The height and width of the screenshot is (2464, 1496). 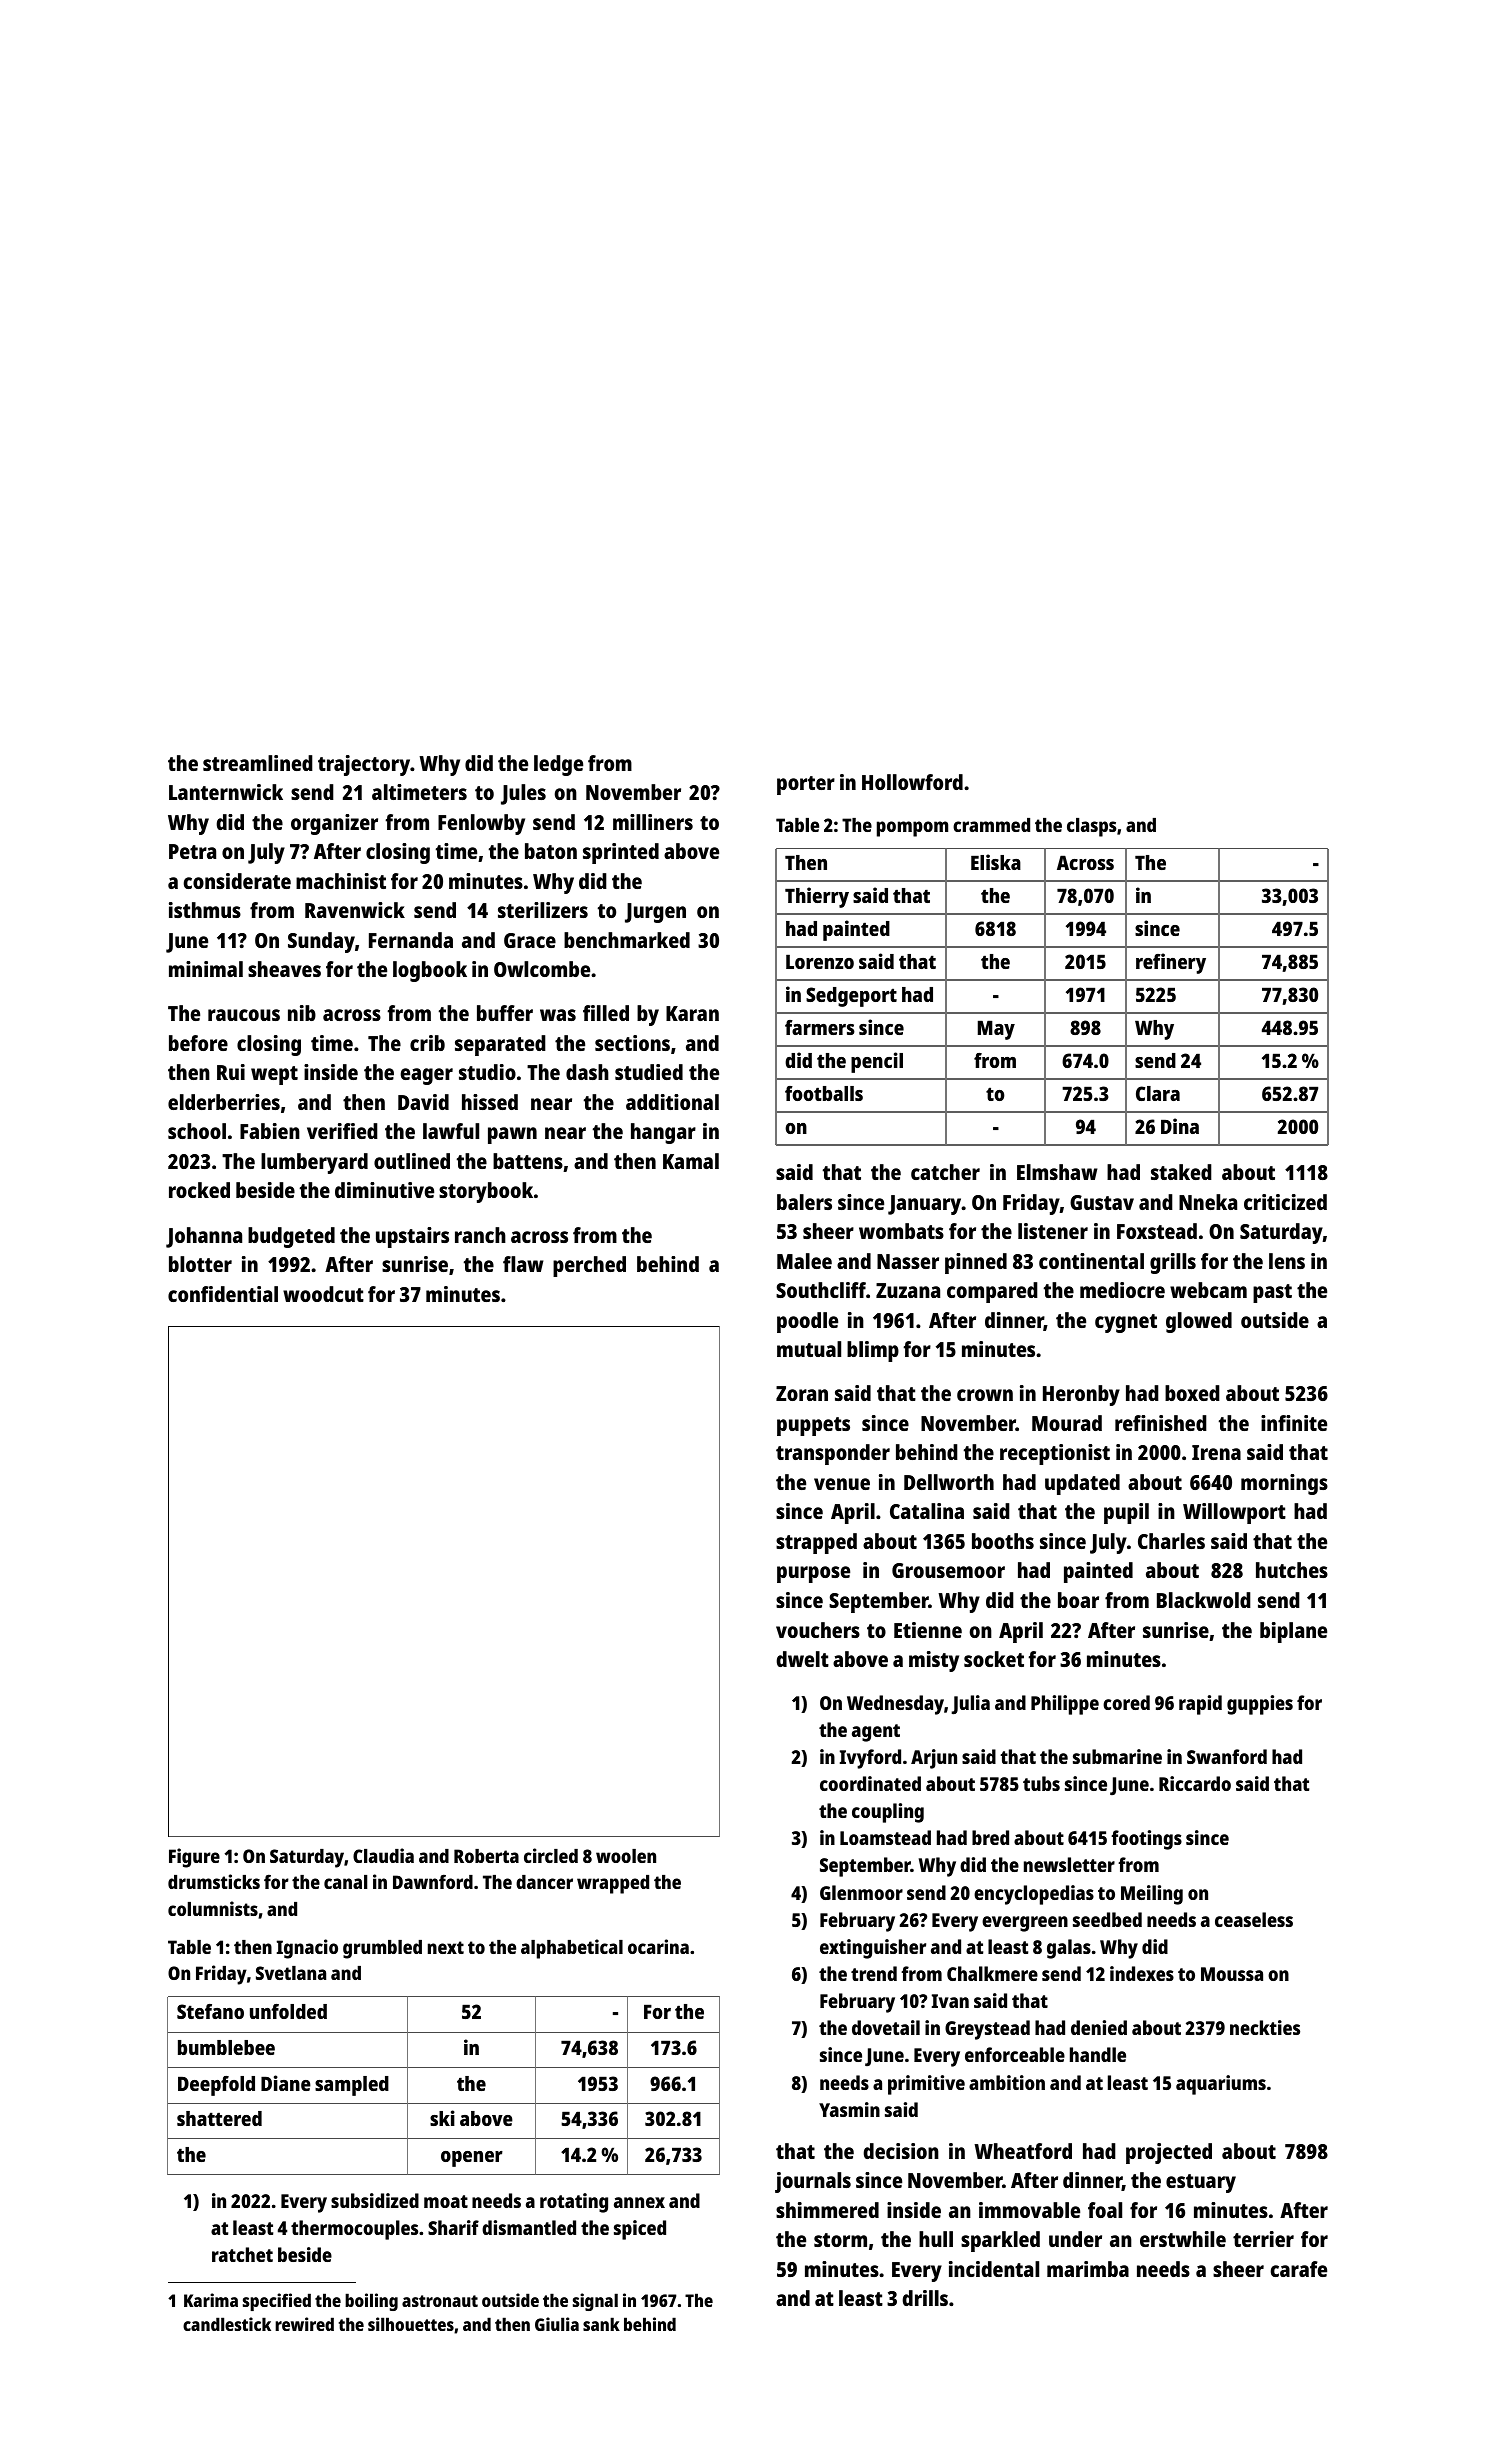 I want to click on guppies, so click(x=1260, y=1705).
